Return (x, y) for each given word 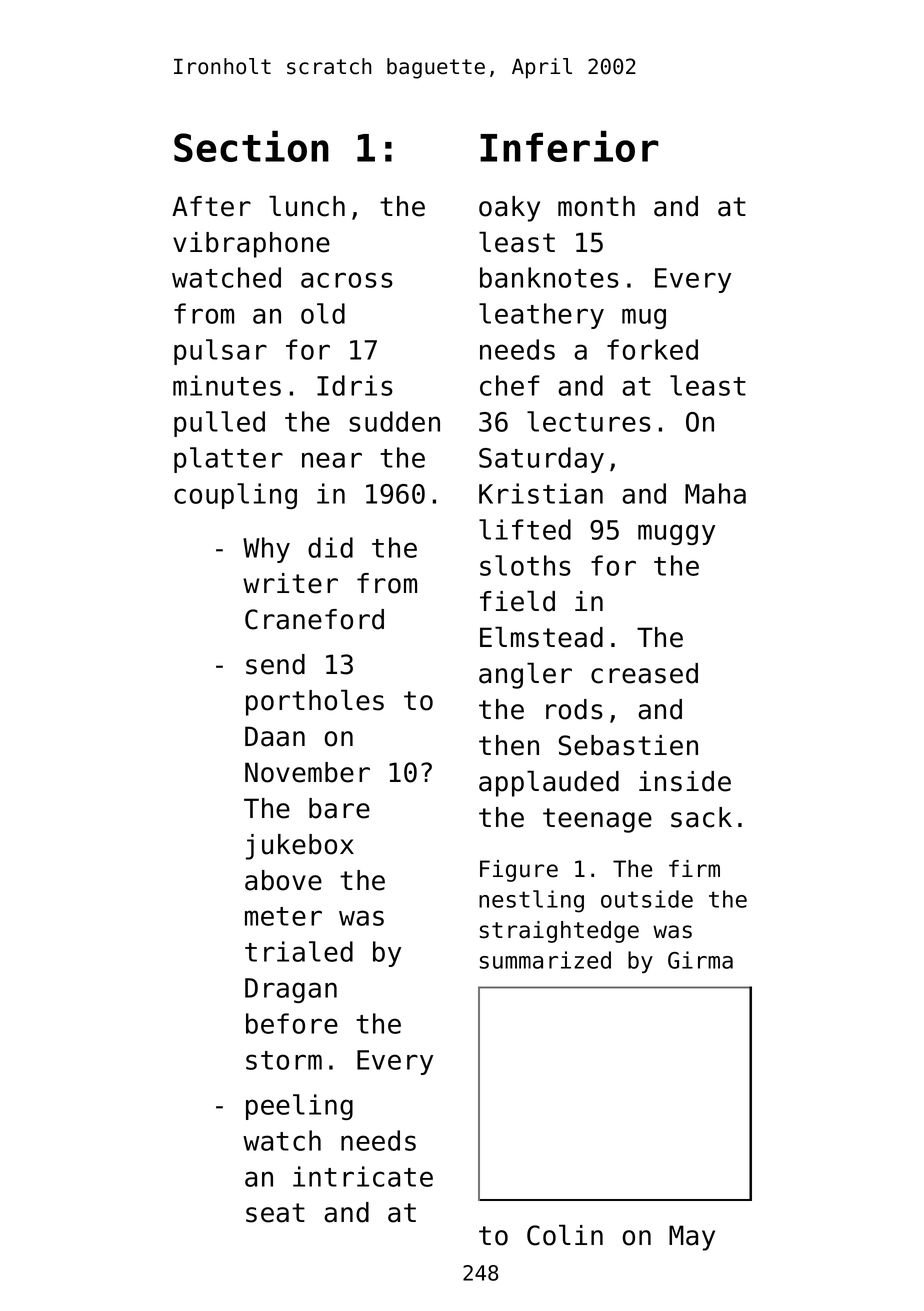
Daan (275, 736)
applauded (549, 783)
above (283, 880)
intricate (363, 1176)
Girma (700, 960)
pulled (219, 424)
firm (694, 868)
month (596, 206)
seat (275, 1213)
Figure (519, 871)
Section (251, 146)
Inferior (569, 146)
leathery (541, 316)
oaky (509, 209)
